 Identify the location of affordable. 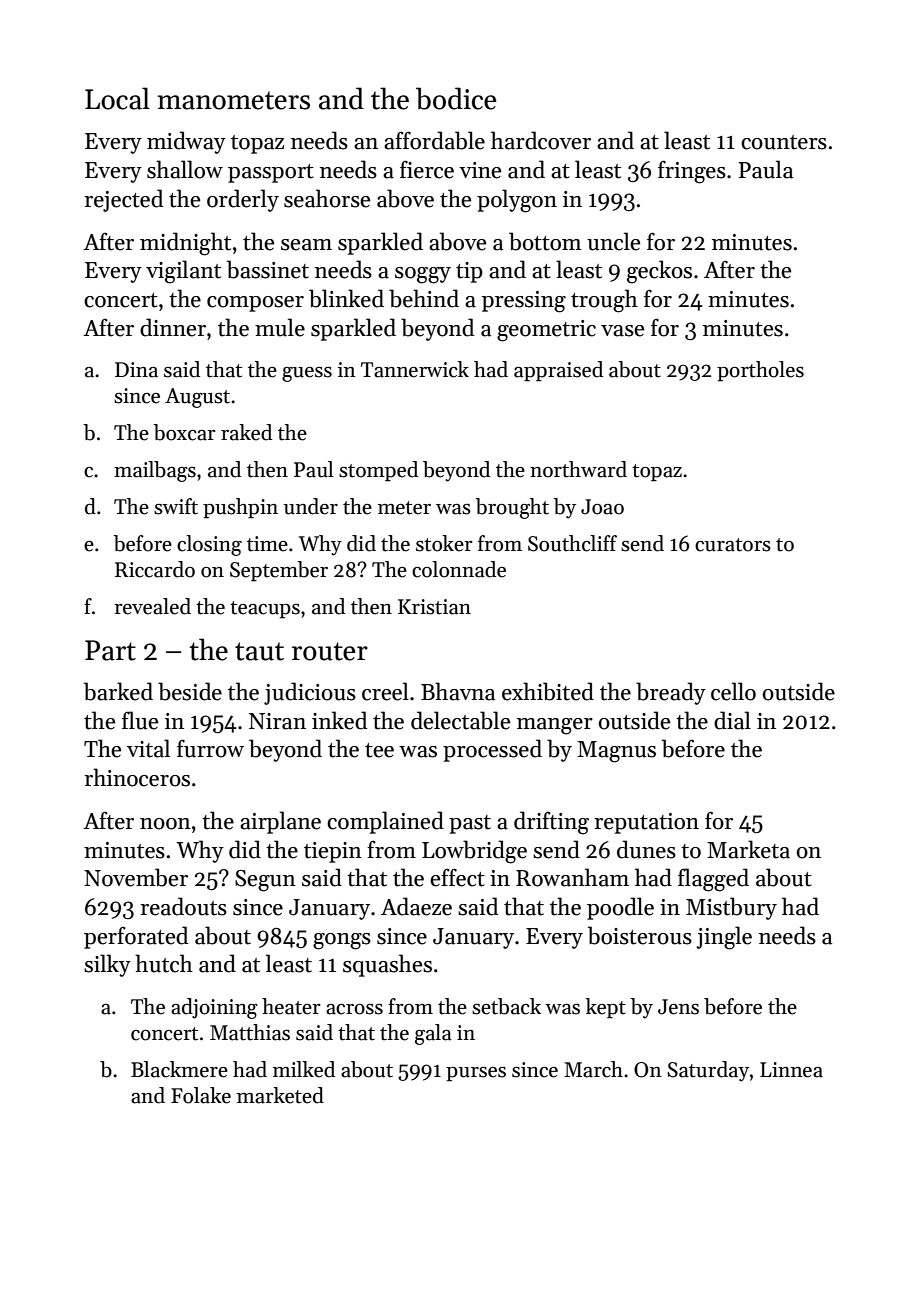
(434, 140).
